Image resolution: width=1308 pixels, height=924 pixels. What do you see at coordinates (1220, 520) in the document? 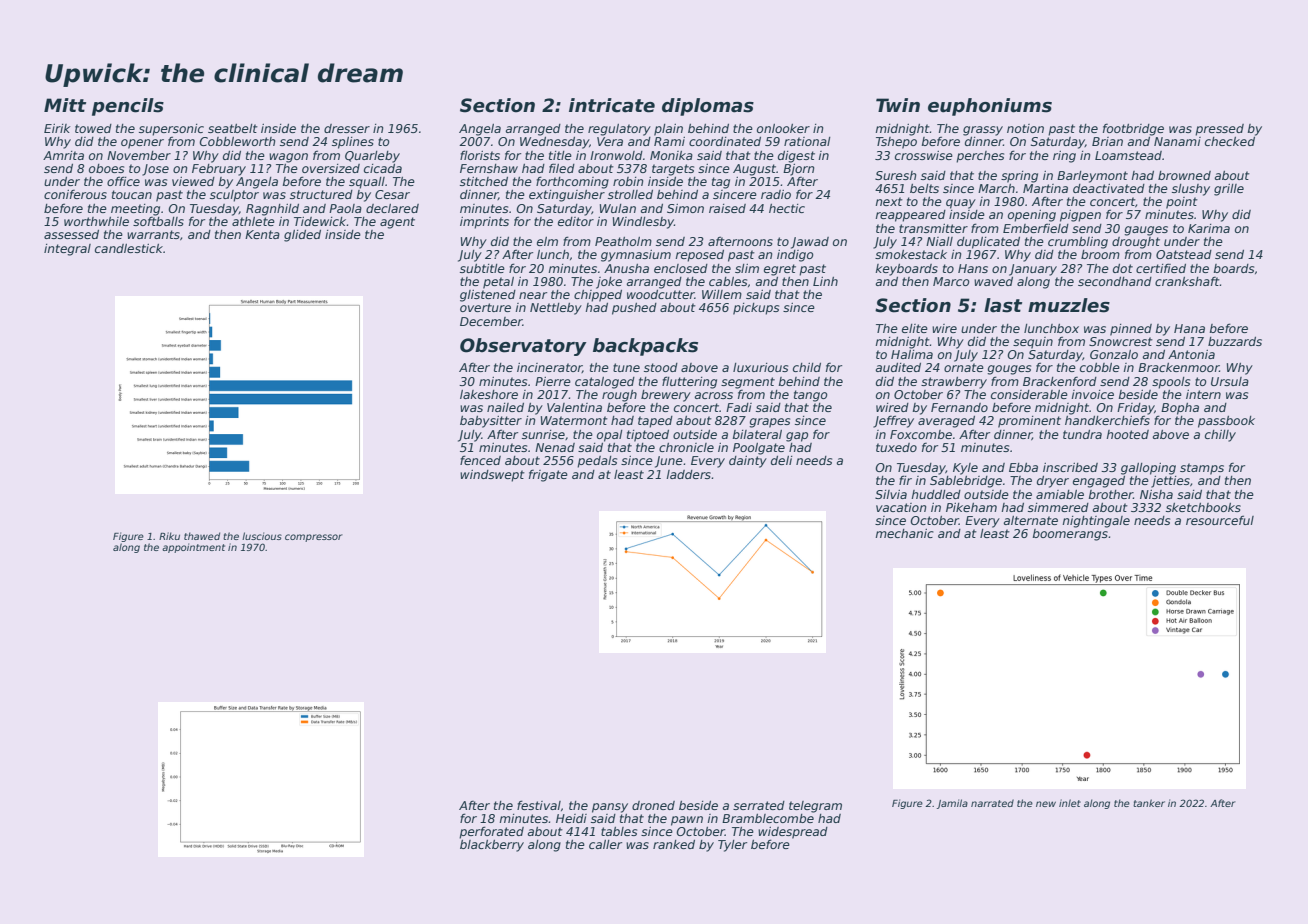
I see `resourceful` at bounding box center [1220, 520].
